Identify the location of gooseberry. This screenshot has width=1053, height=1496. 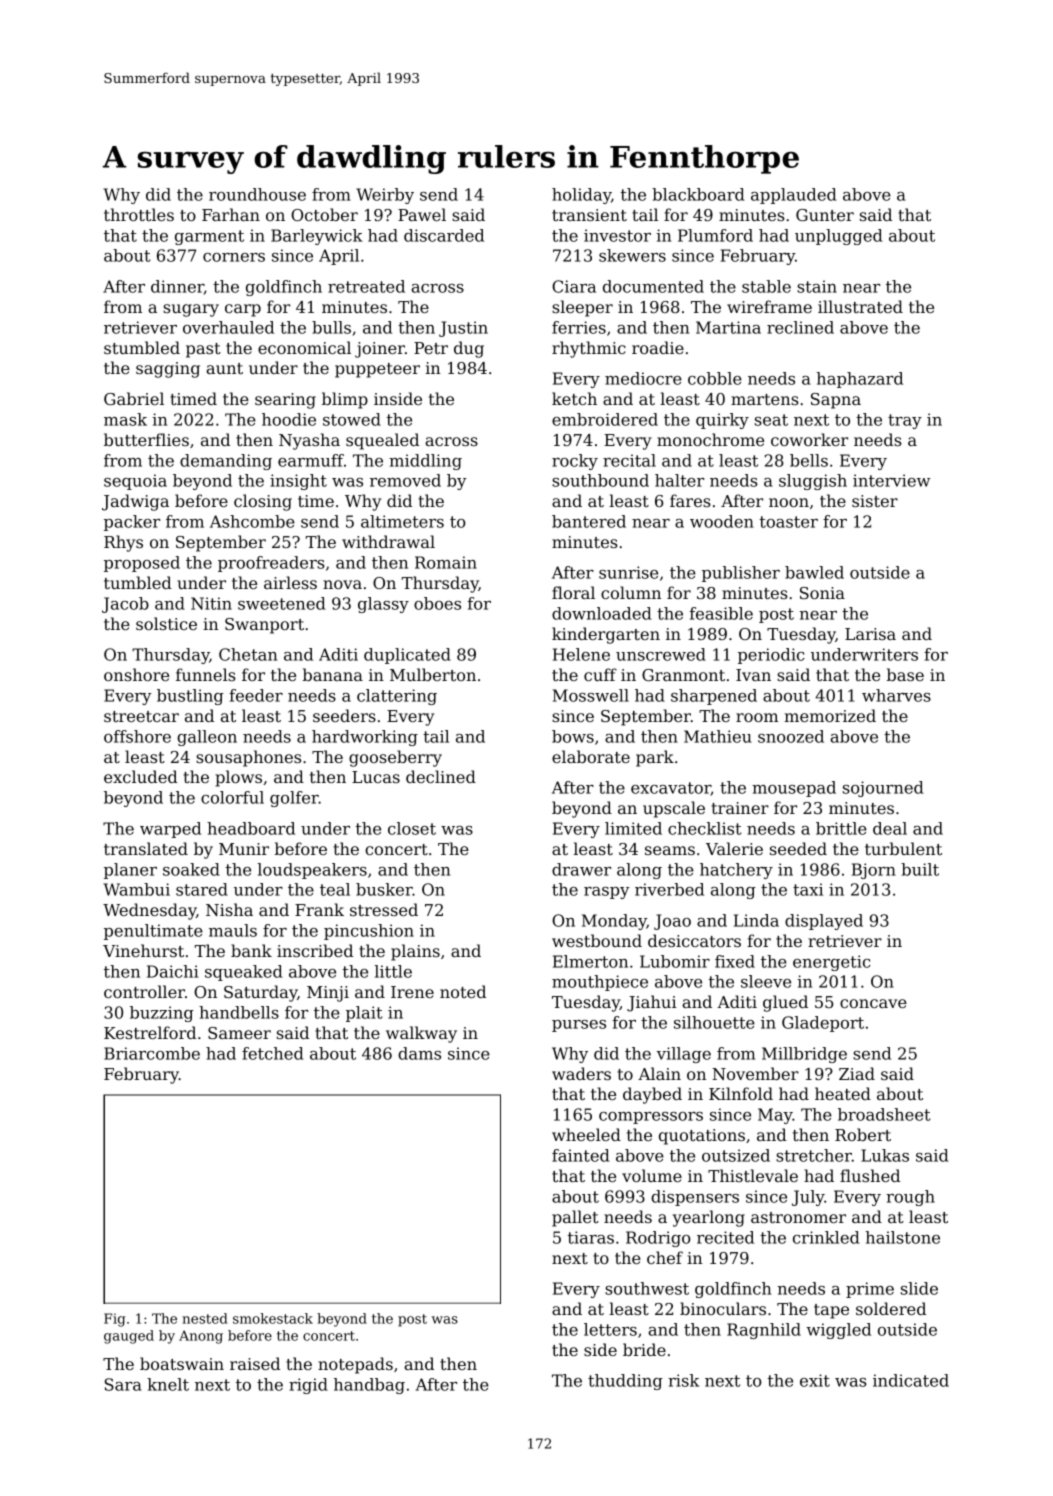
(395, 758).
